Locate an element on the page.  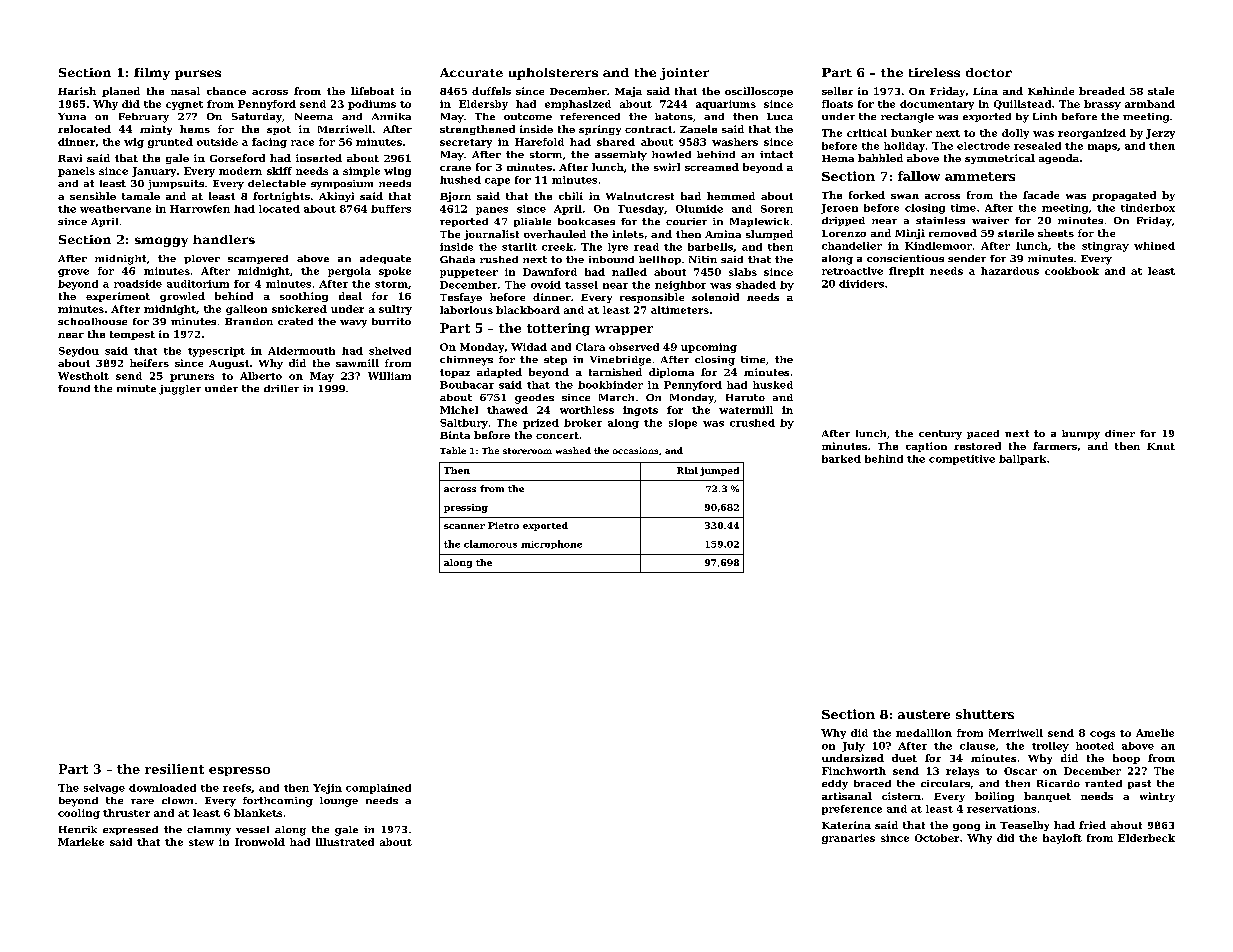
Accurate is located at coordinates (471, 72).
